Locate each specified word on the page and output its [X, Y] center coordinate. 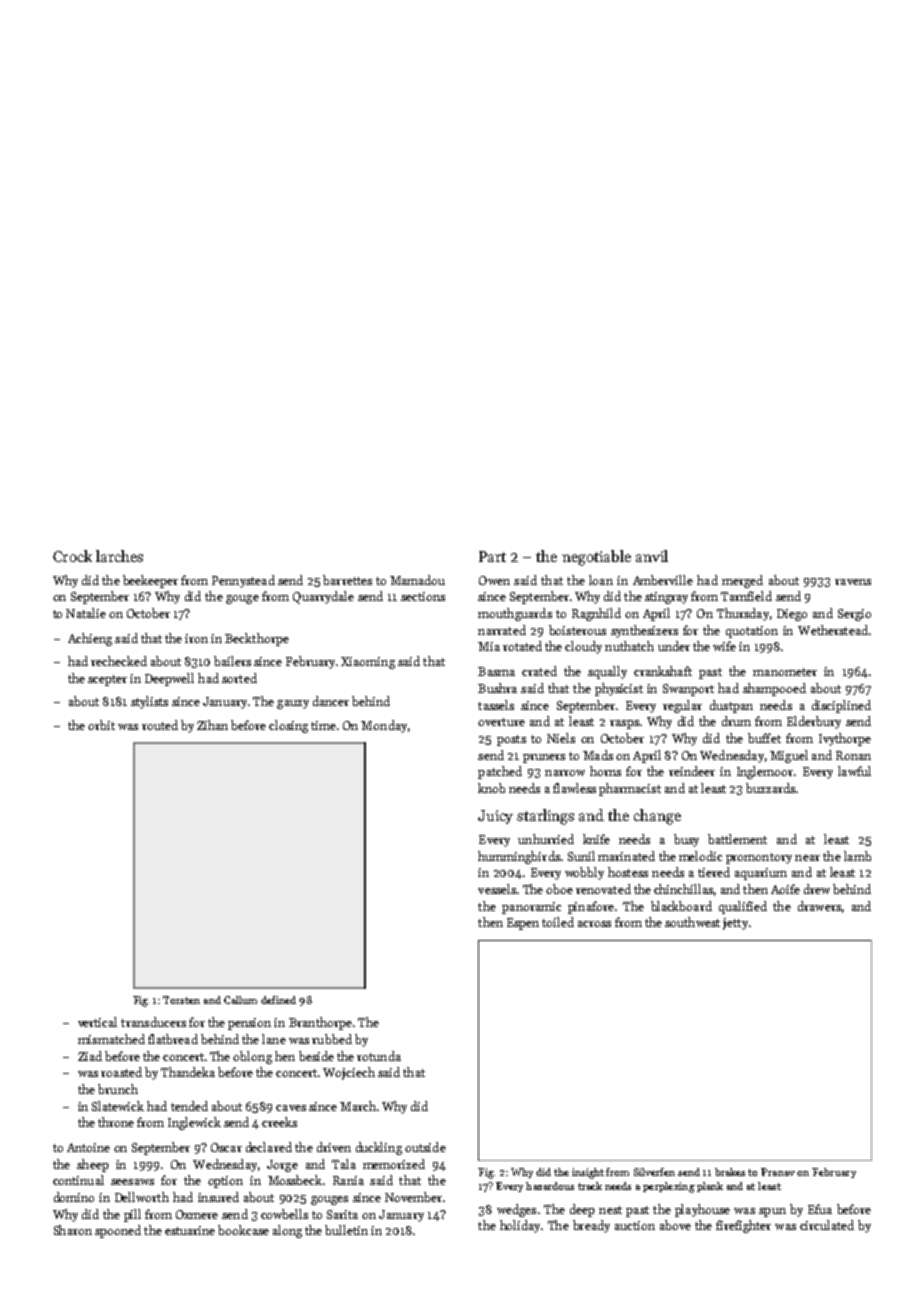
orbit [101, 725]
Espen [523, 924]
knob [491, 788]
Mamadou [417, 580]
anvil [652, 556]
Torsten [181, 1000]
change [657, 817]
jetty [735, 924]
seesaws [132, 1182]
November [413, 1197]
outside [425, 1147]
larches [119, 556]
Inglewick [194, 1123]
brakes [730, 1172]
